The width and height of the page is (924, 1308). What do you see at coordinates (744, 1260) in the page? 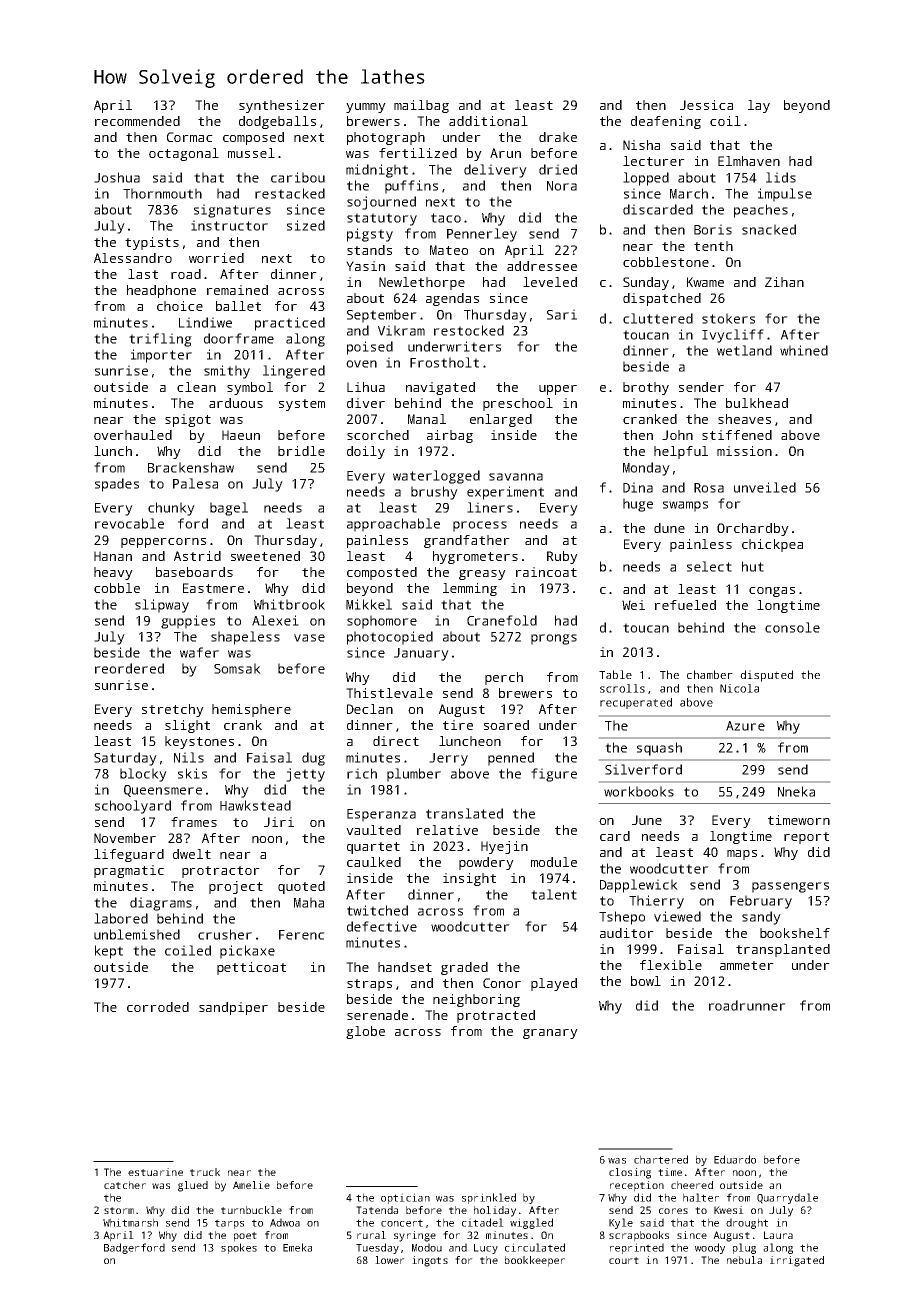
I see `nebula` at bounding box center [744, 1260].
